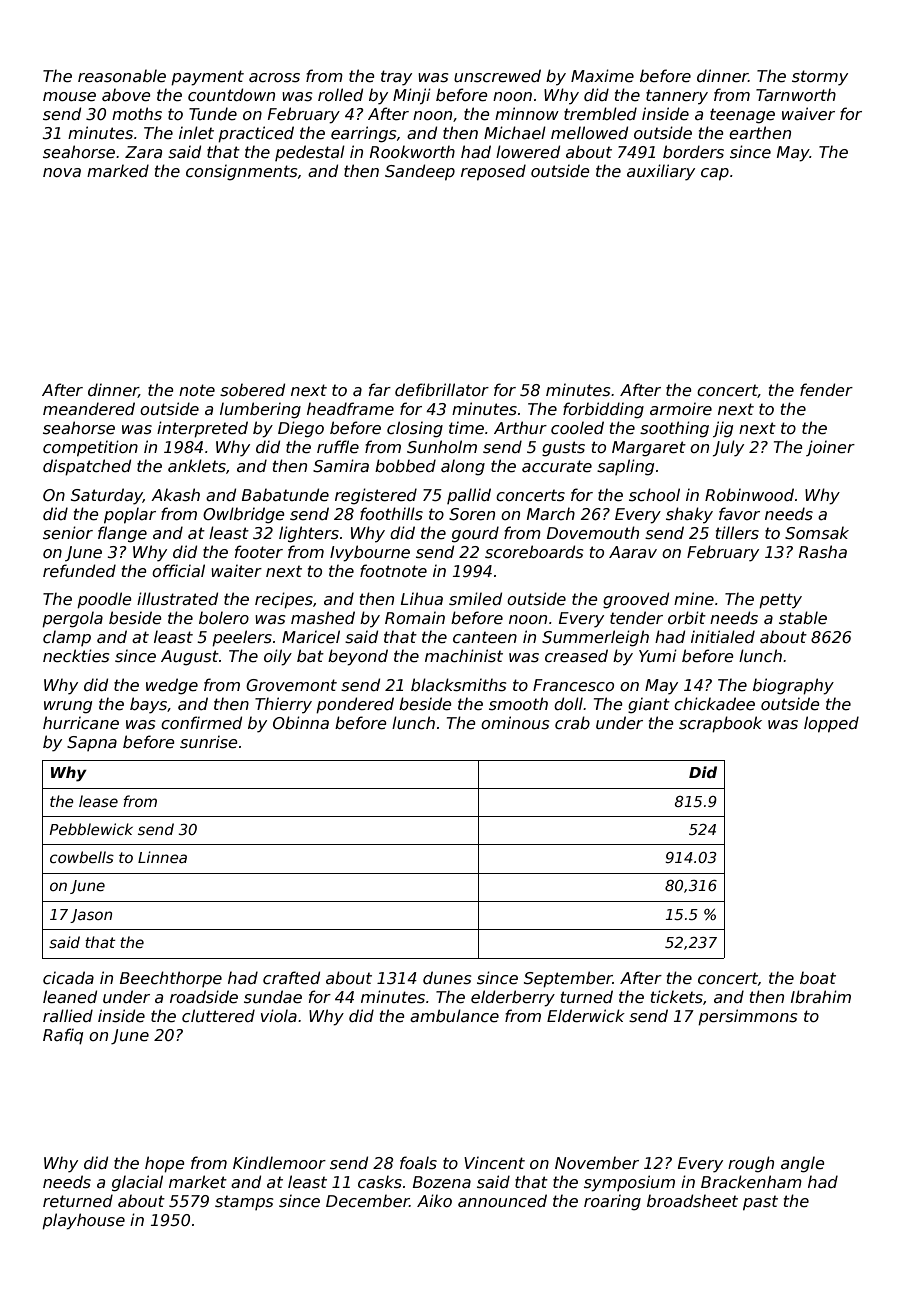  Describe the element at coordinates (728, 448) in the screenshot. I see `July` at that location.
